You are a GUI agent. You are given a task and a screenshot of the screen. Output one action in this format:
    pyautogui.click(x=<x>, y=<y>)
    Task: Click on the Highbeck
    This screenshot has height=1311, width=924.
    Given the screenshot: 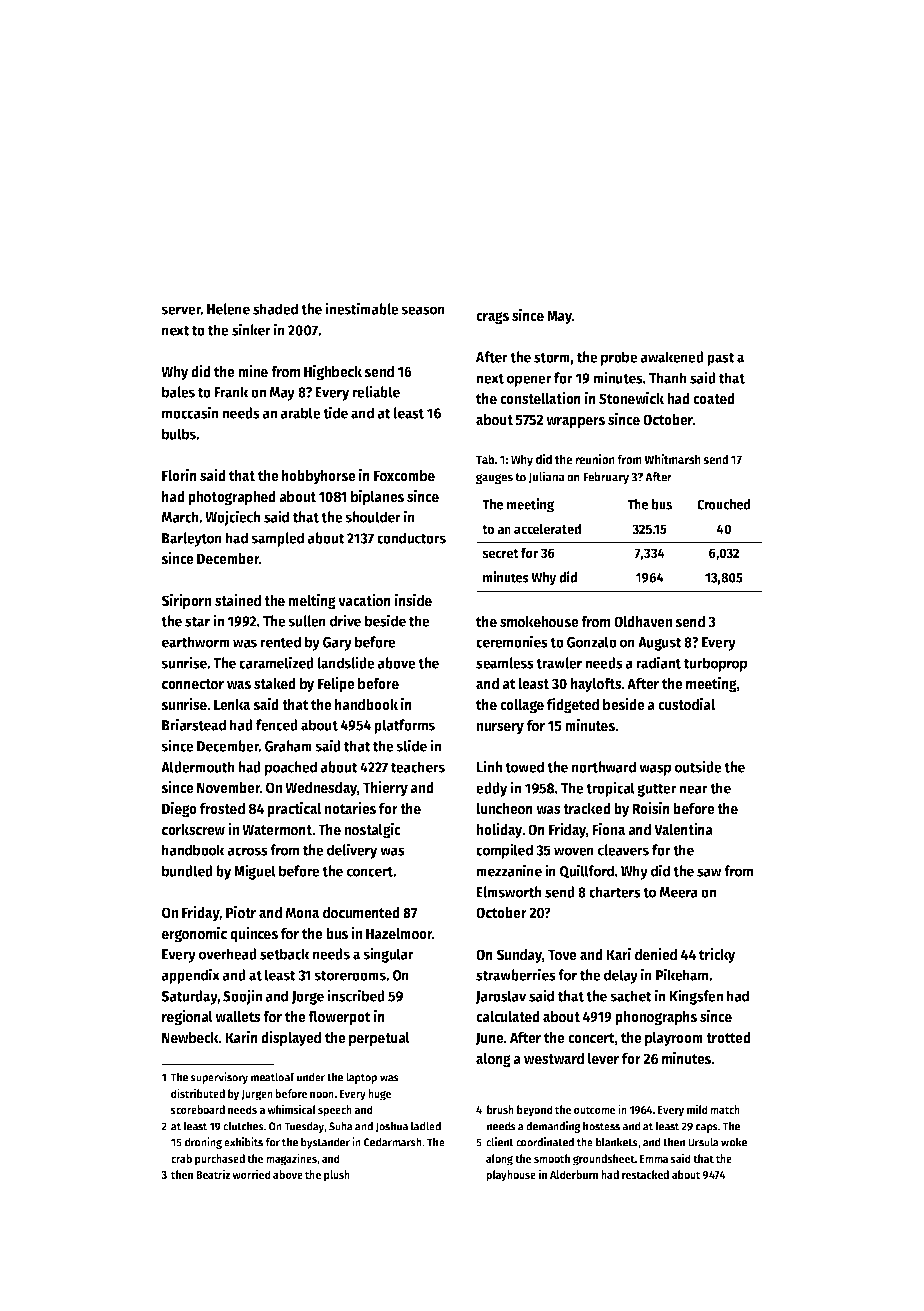 What is the action you would take?
    pyautogui.click(x=333, y=373)
